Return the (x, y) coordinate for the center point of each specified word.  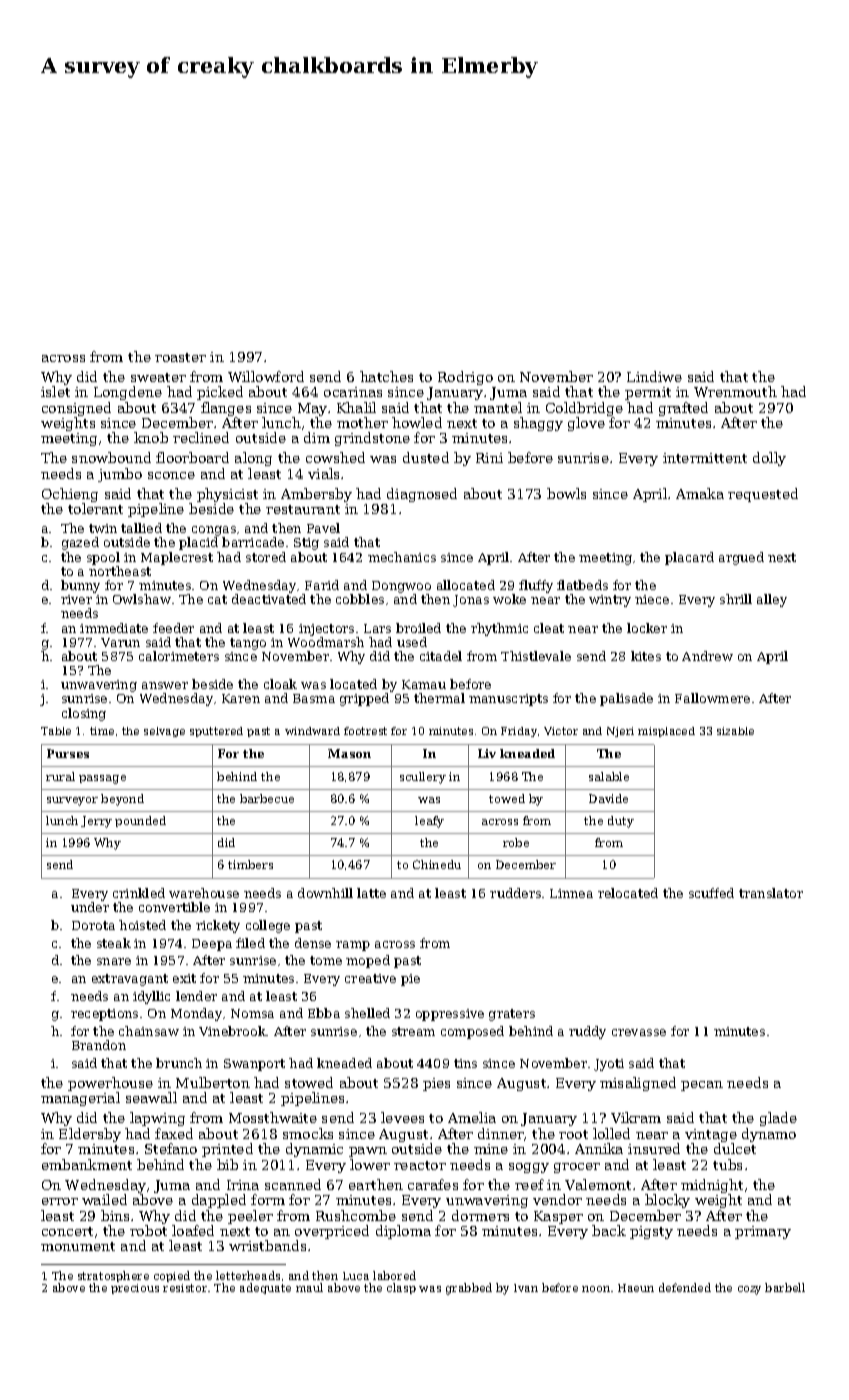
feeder (173, 628)
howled (417, 422)
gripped (364, 699)
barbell (785, 1287)
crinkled (139, 893)
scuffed (711, 893)
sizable (735, 731)
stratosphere (113, 1276)
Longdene (128, 393)
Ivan (526, 1288)
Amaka (700, 493)
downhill (325, 893)
